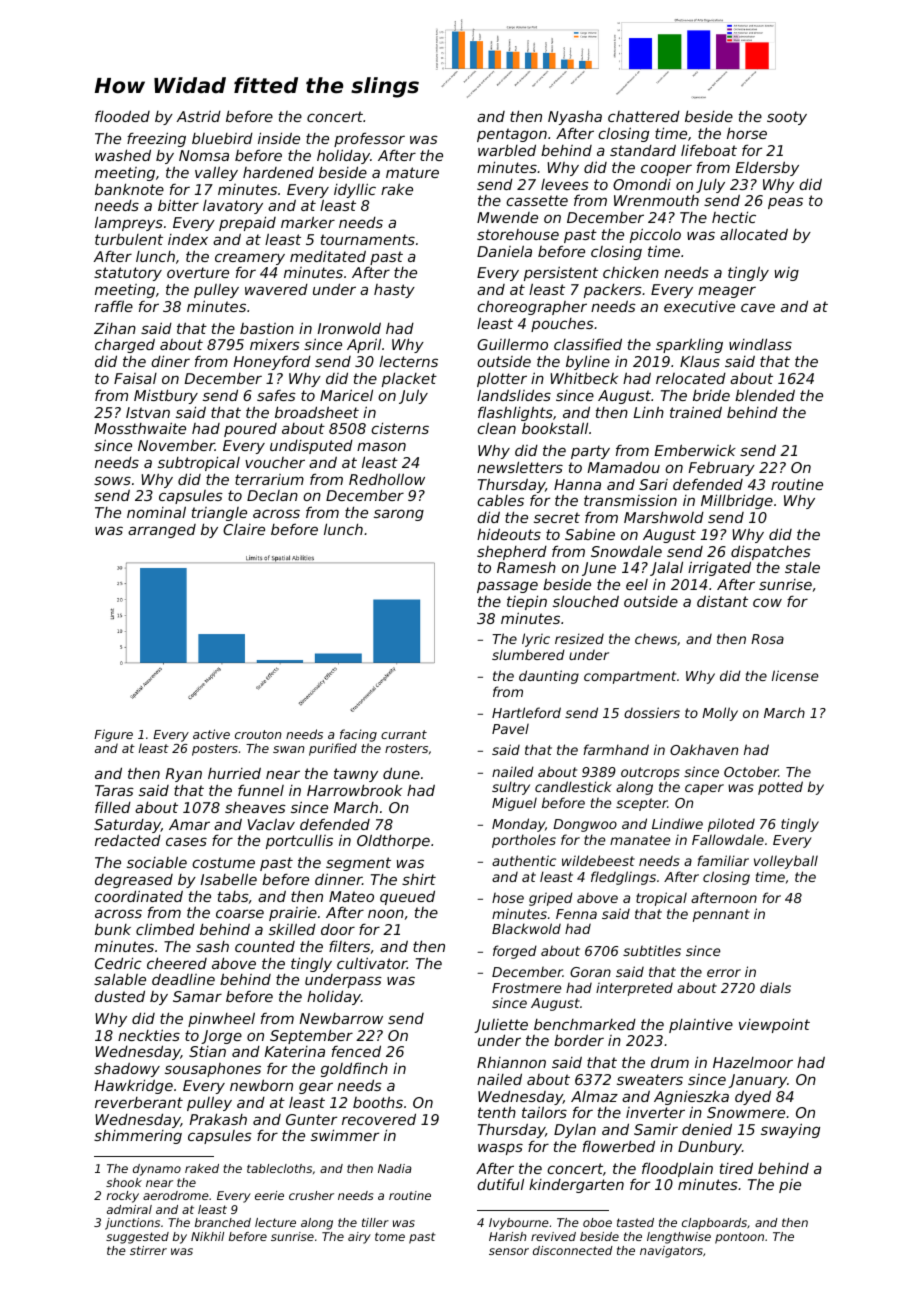 The width and height of the screenshot is (924, 1314). What do you see at coordinates (138, 1136) in the screenshot?
I see `shimmering` at bounding box center [138, 1136].
